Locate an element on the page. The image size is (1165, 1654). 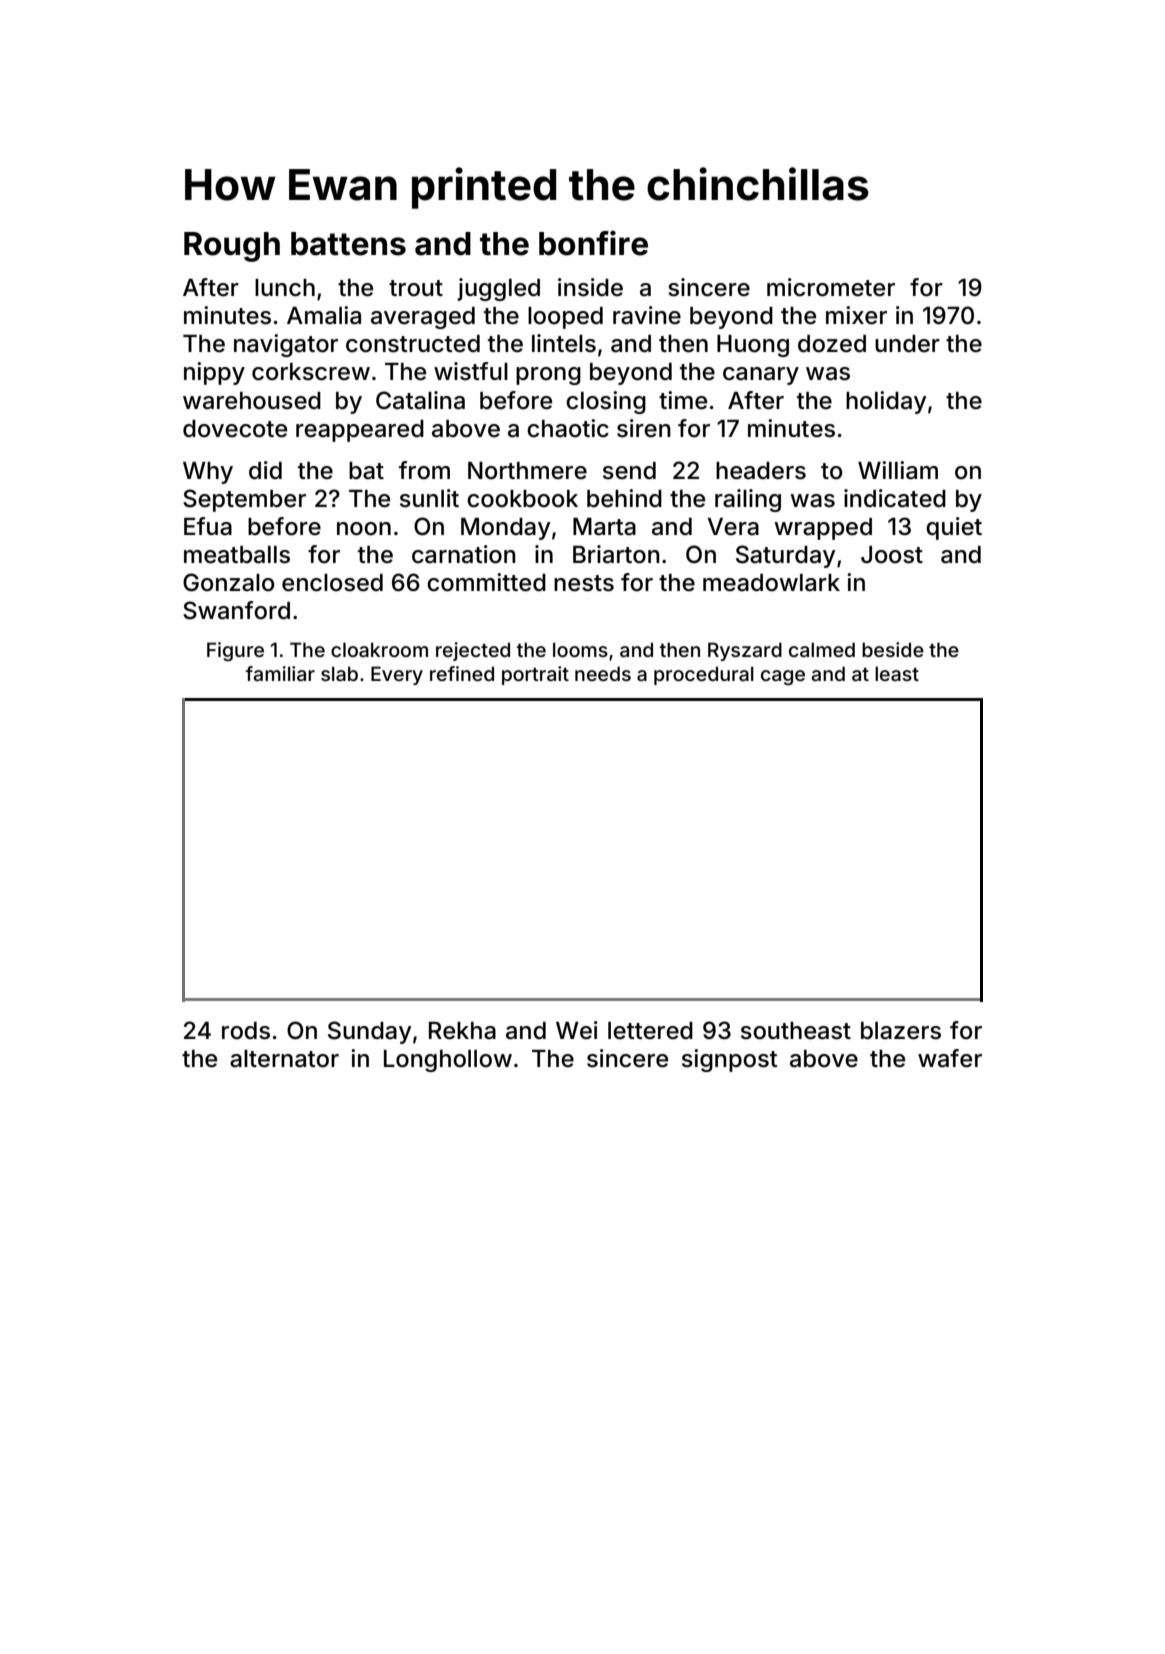
alternator is located at coordinates (284, 1059).
